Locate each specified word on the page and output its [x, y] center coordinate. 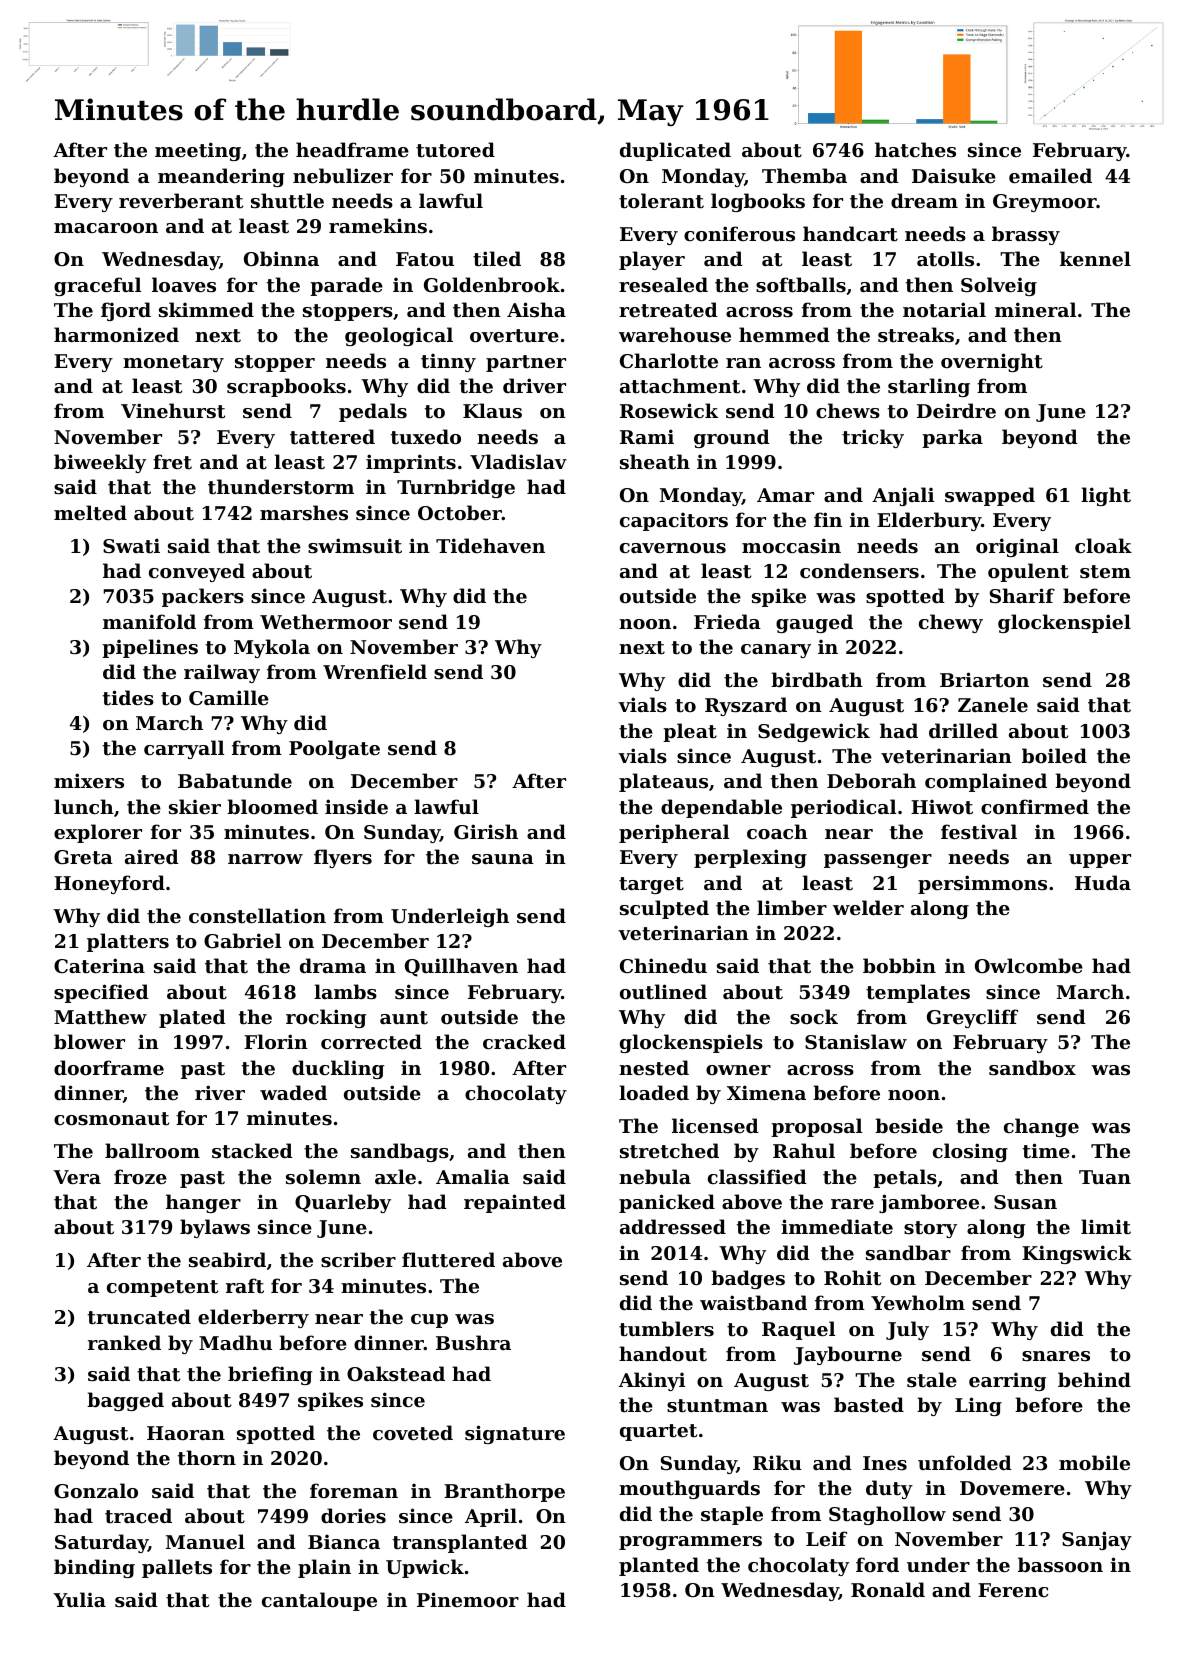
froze [140, 1176]
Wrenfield [375, 671]
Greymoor [1045, 203]
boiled [1054, 755]
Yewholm [918, 1302]
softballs [801, 285]
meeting [198, 151]
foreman [354, 1490]
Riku [777, 1462]
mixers [89, 781]
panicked [667, 1203]
